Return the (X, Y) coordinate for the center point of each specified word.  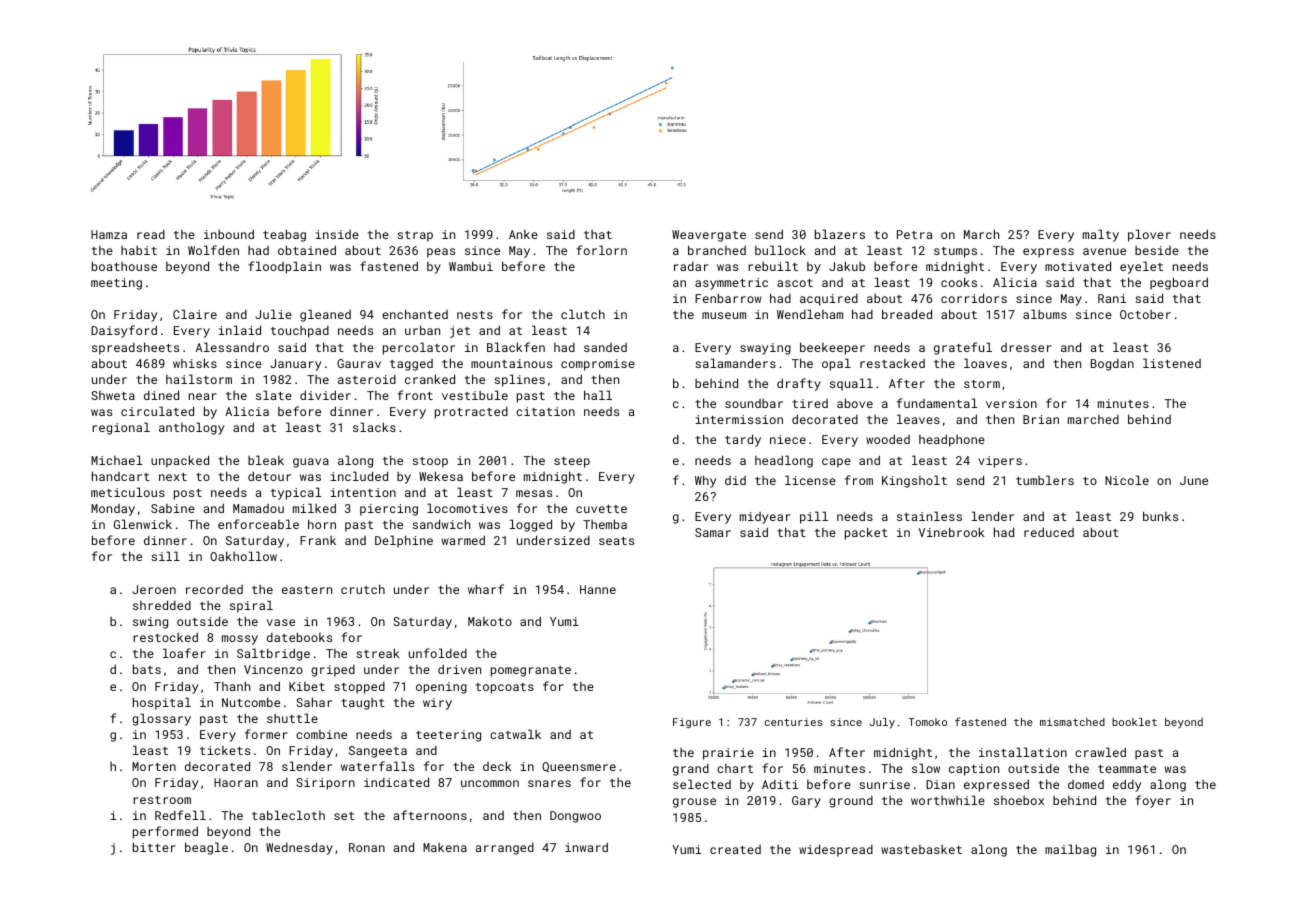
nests (475, 315)
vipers (1000, 462)
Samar (713, 532)
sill (165, 556)
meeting (116, 284)
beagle (206, 848)
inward (586, 847)
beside (1157, 250)
